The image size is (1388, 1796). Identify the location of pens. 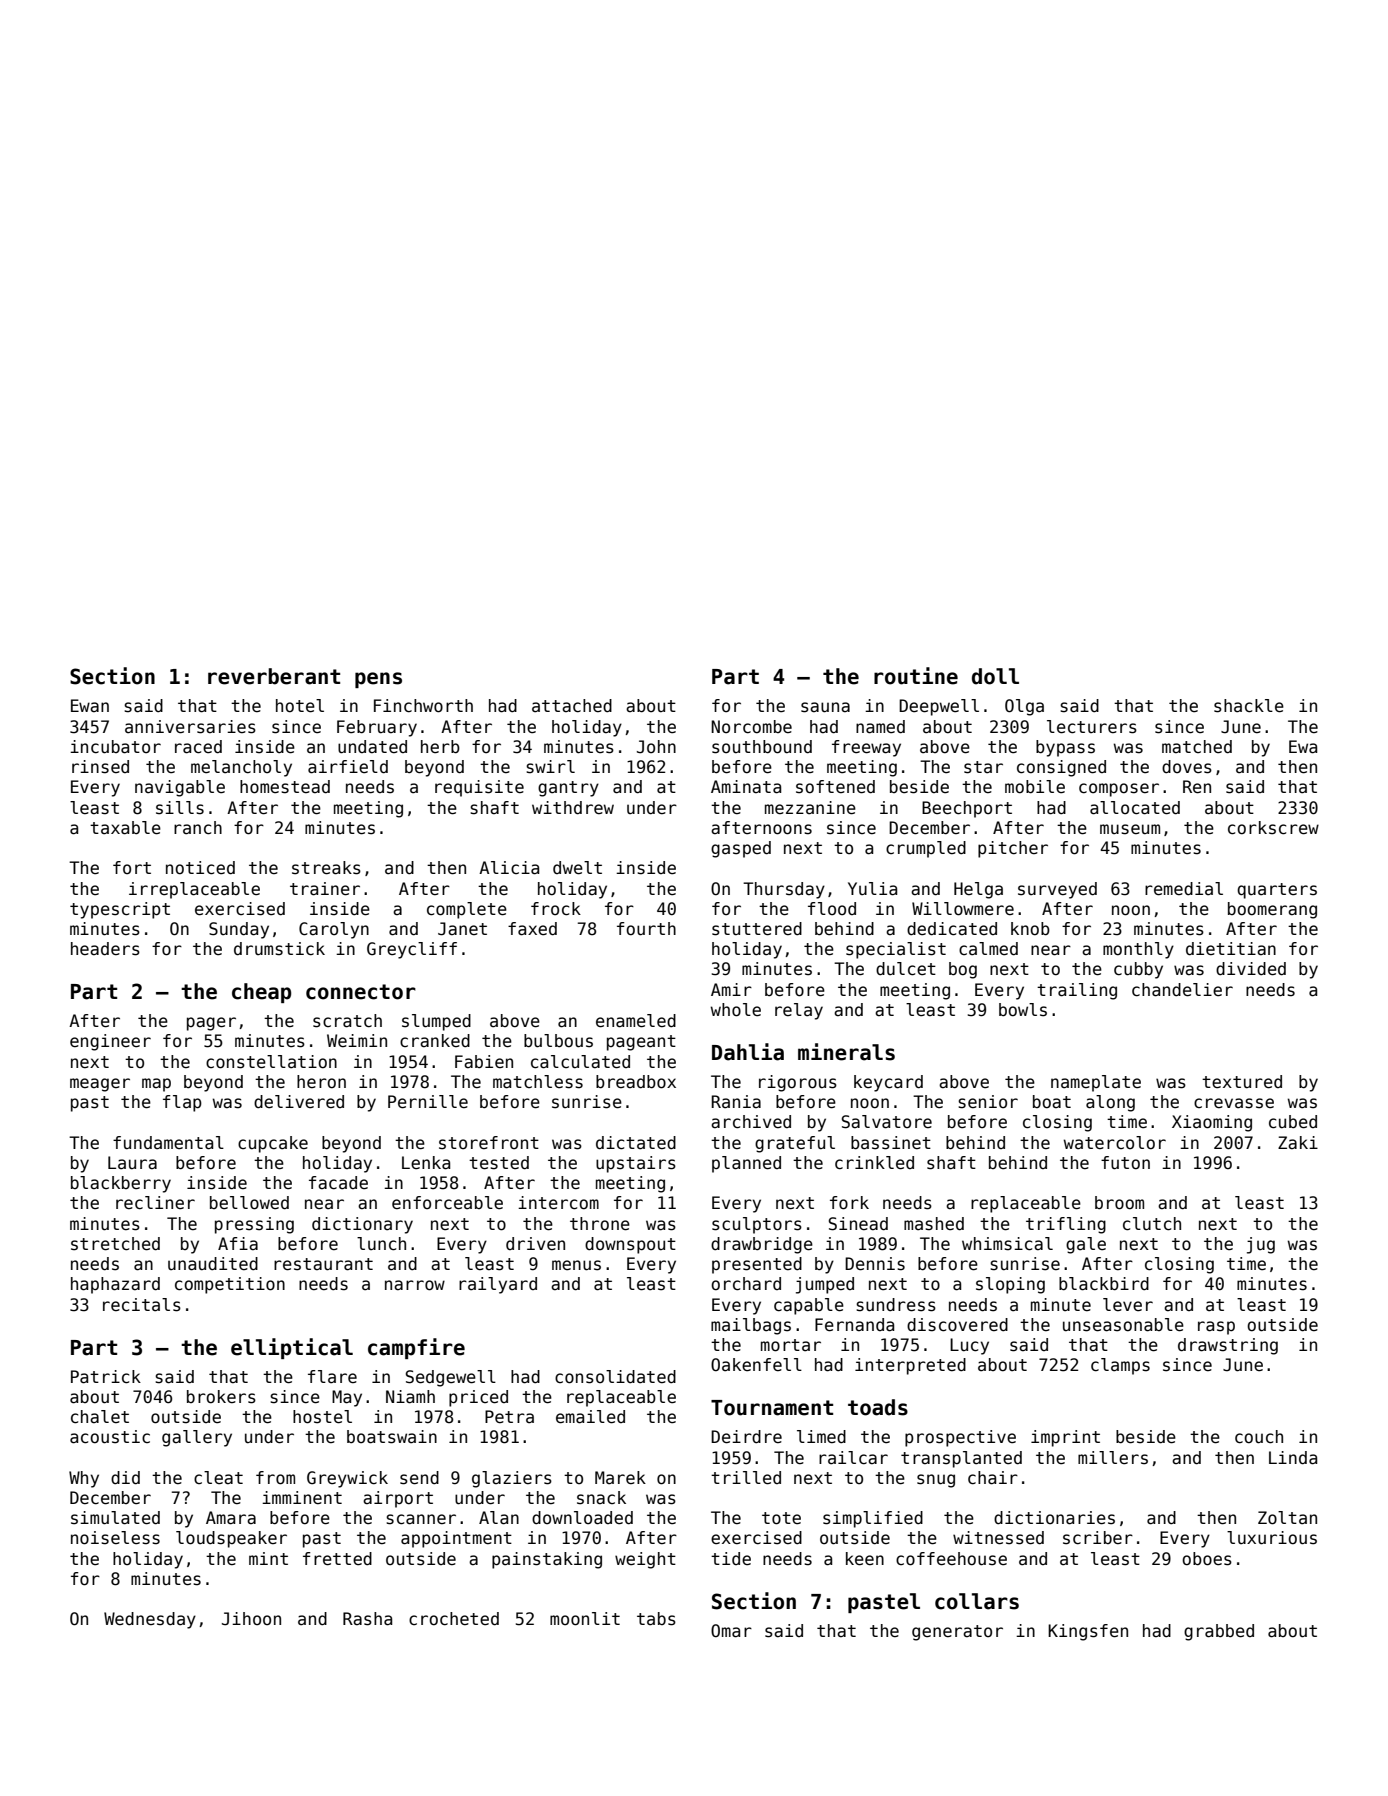
(378, 680).
